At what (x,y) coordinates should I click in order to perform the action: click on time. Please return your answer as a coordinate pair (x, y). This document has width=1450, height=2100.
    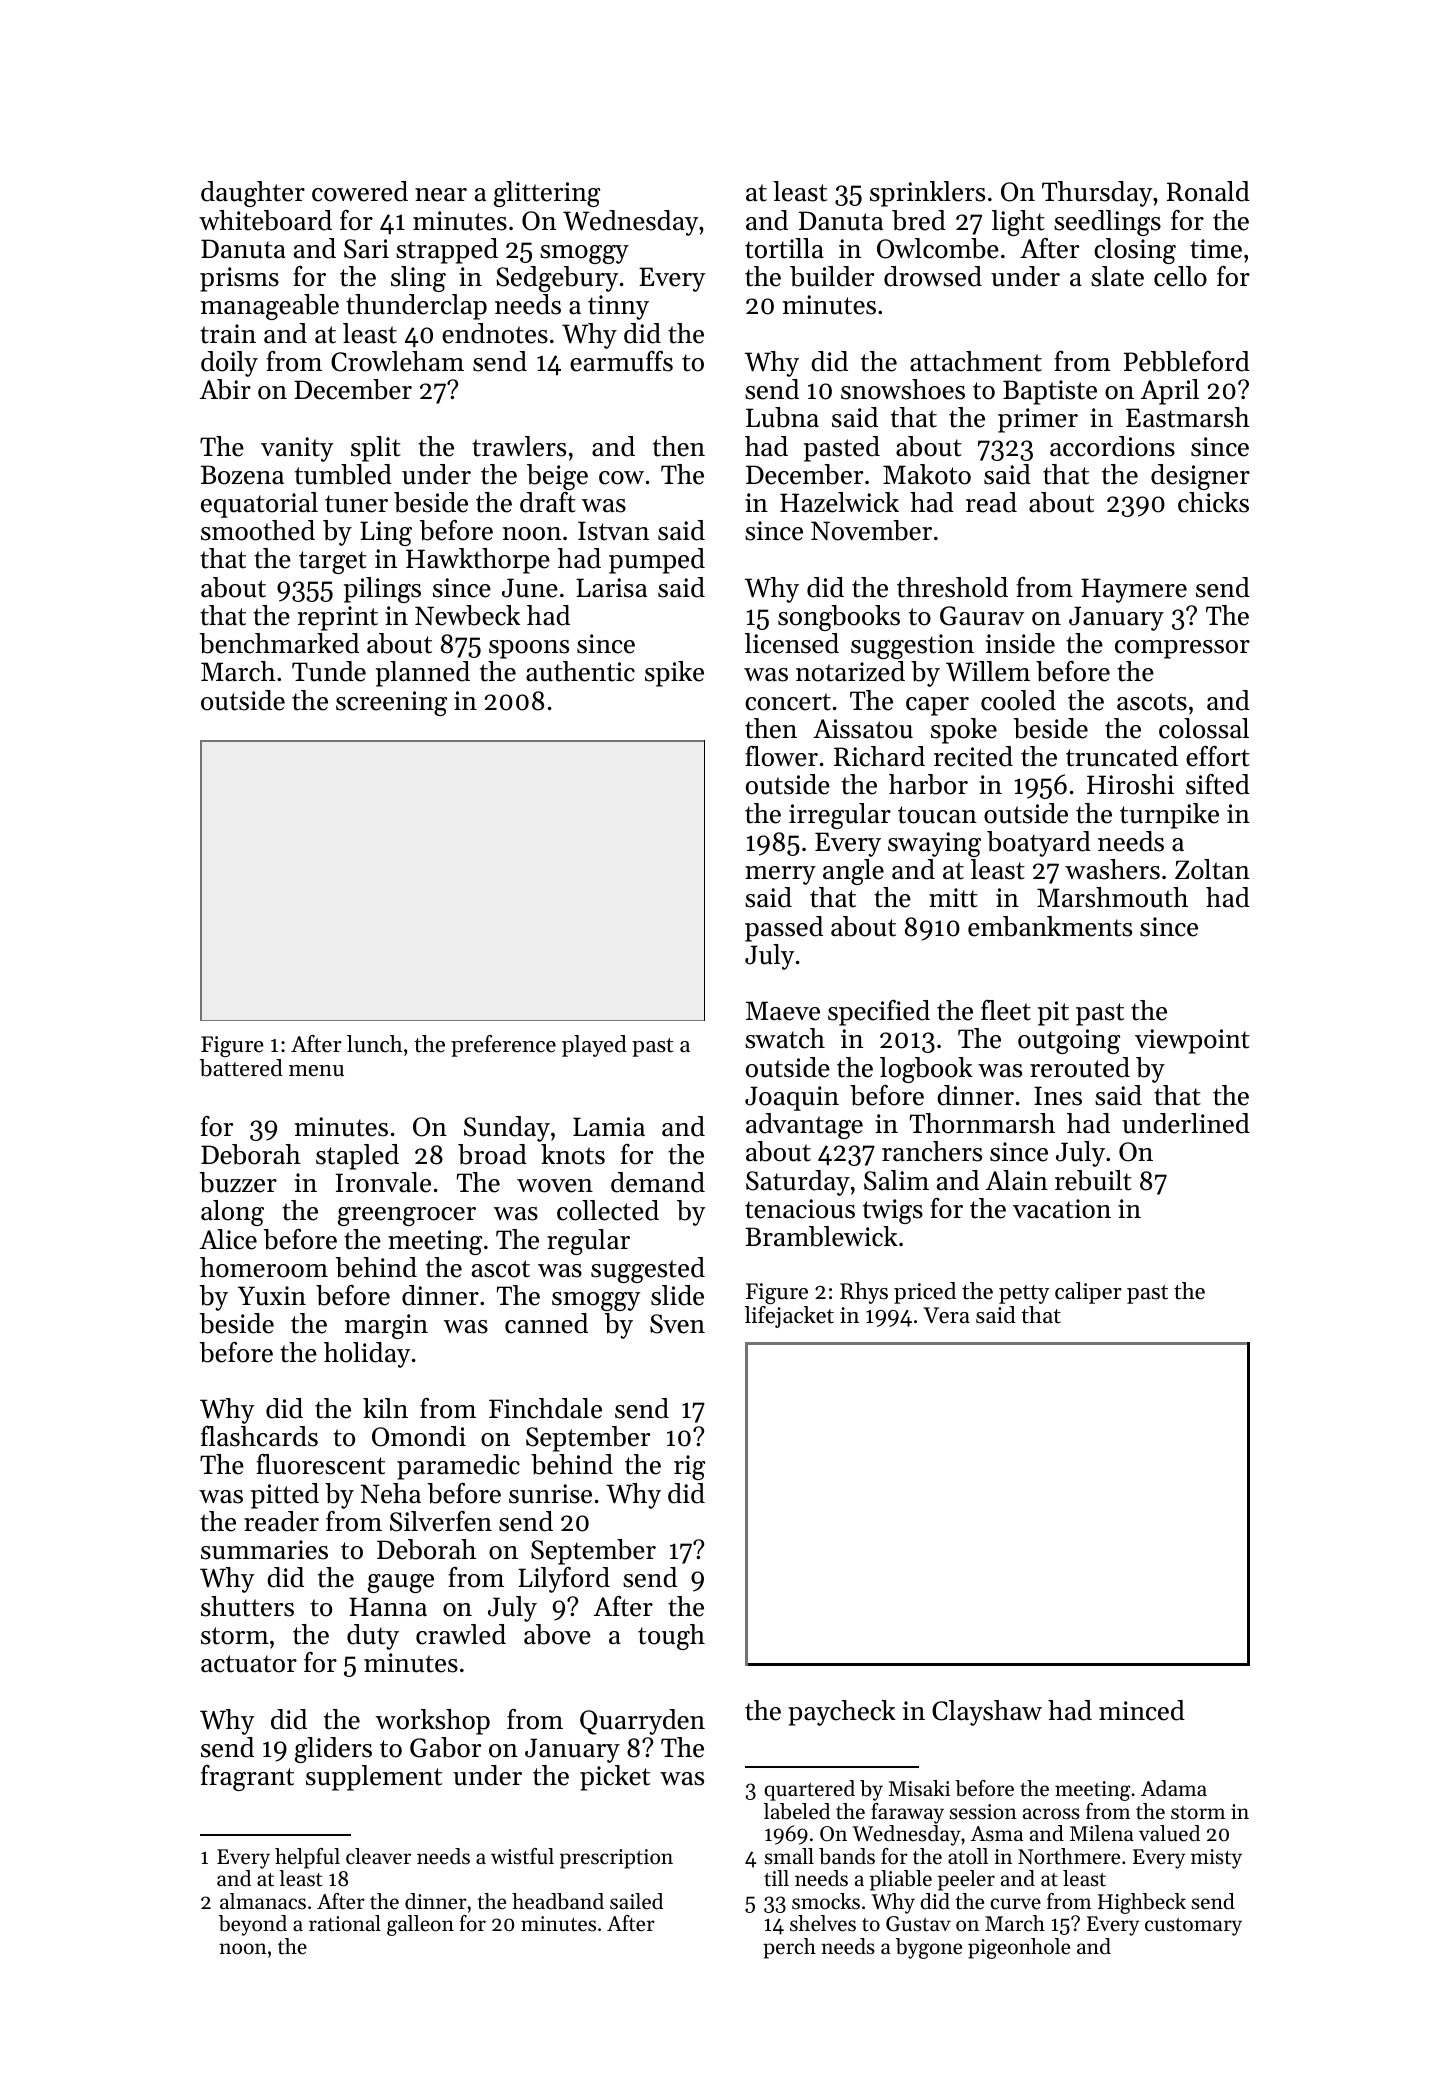
    Looking at the image, I should click on (1216, 249).
